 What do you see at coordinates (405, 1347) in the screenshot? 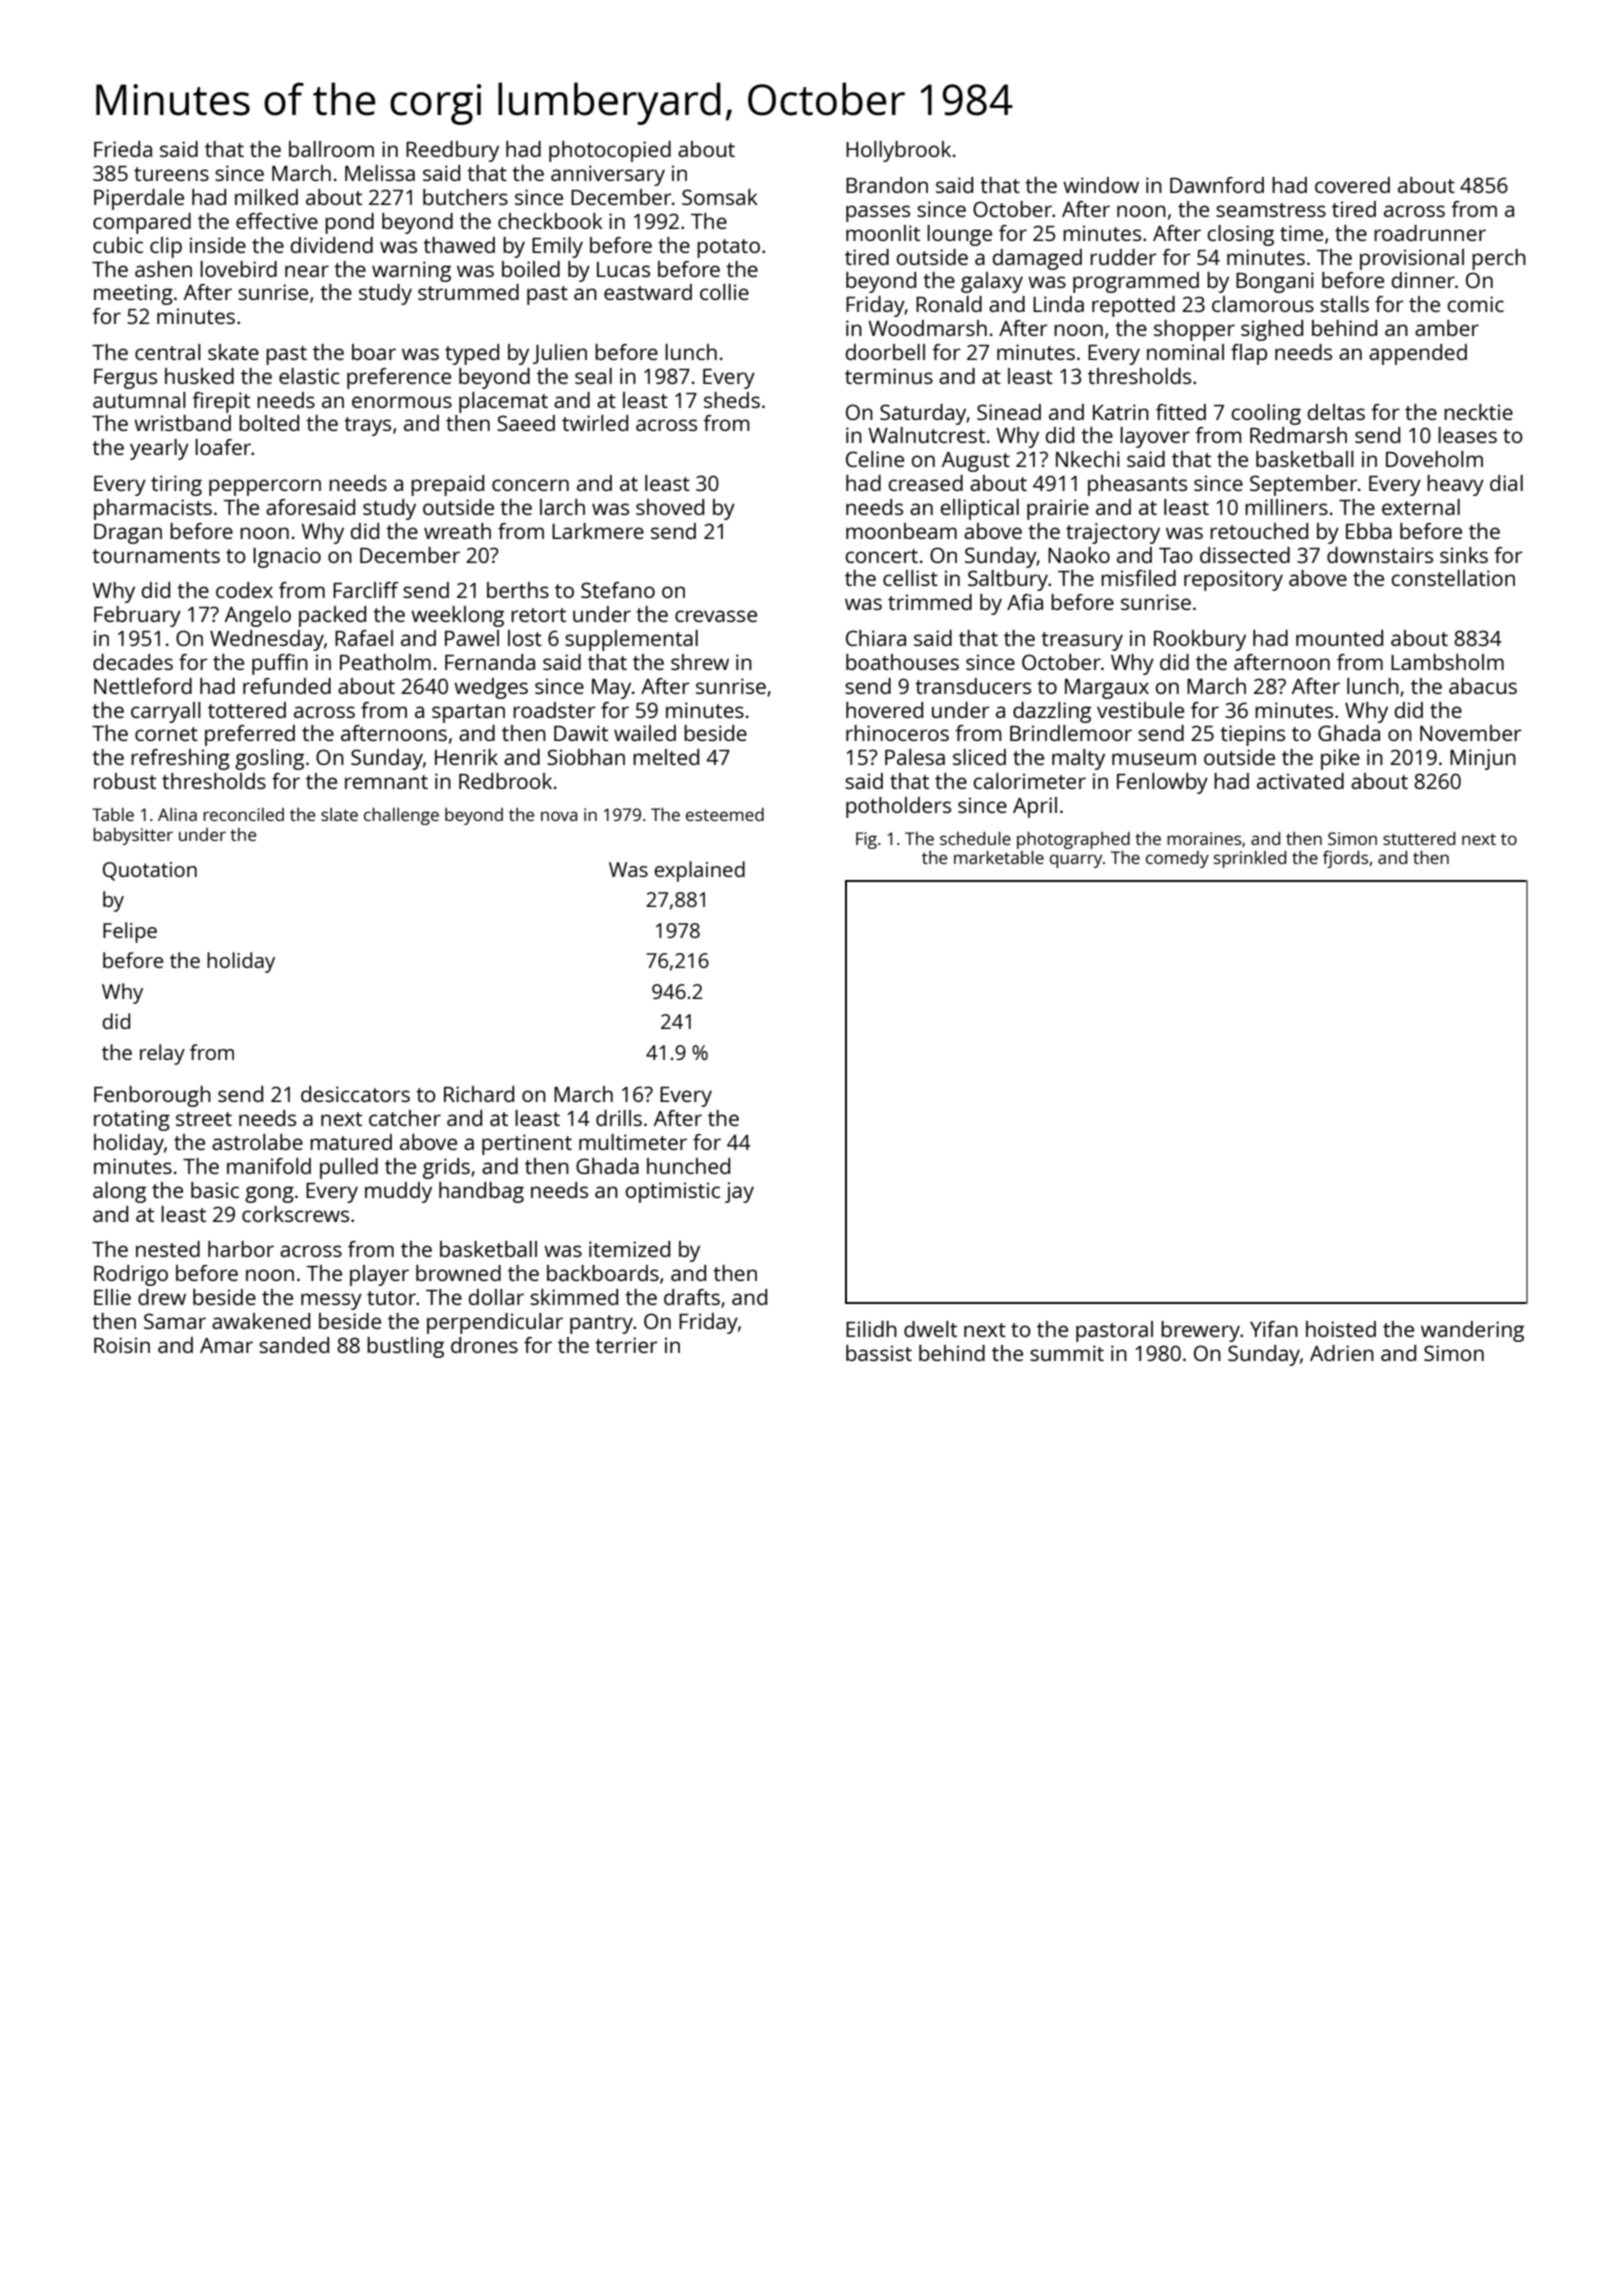
I see `bustling` at bounding box center [405, 1347].
